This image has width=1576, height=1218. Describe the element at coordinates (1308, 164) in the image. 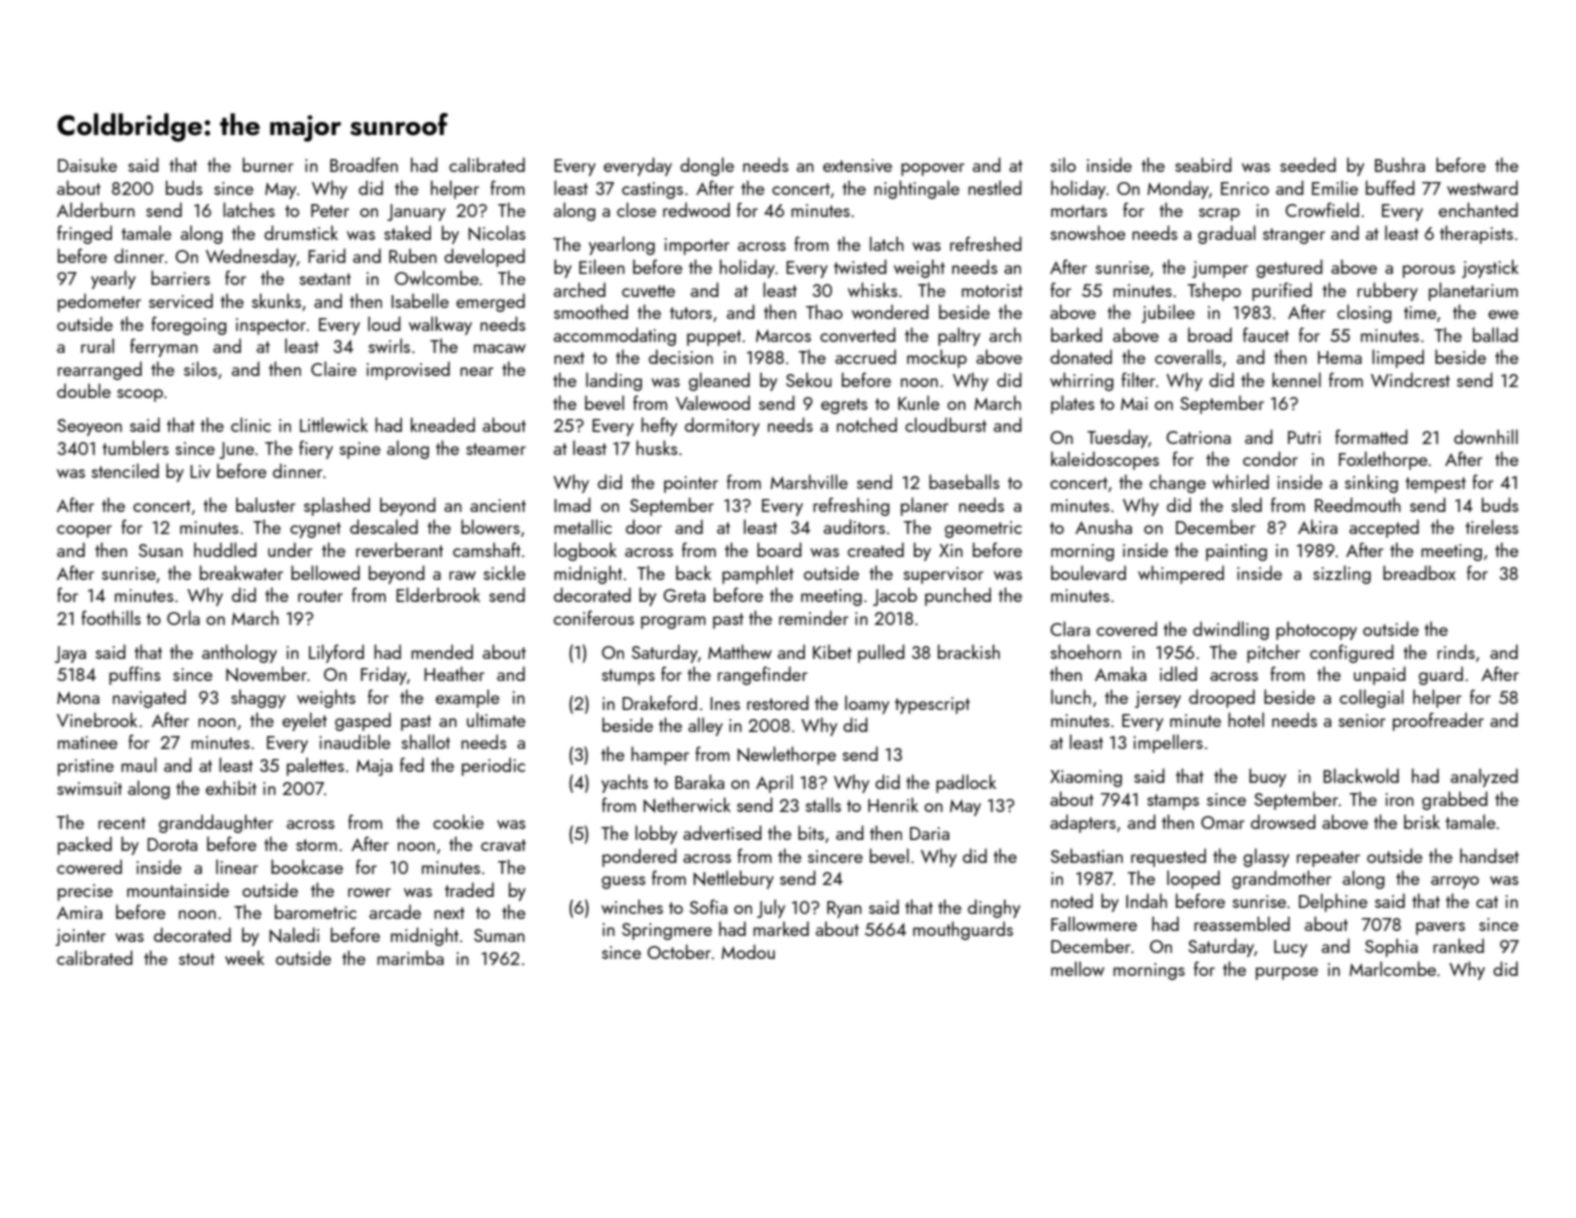

I see `seeded` at that location.
